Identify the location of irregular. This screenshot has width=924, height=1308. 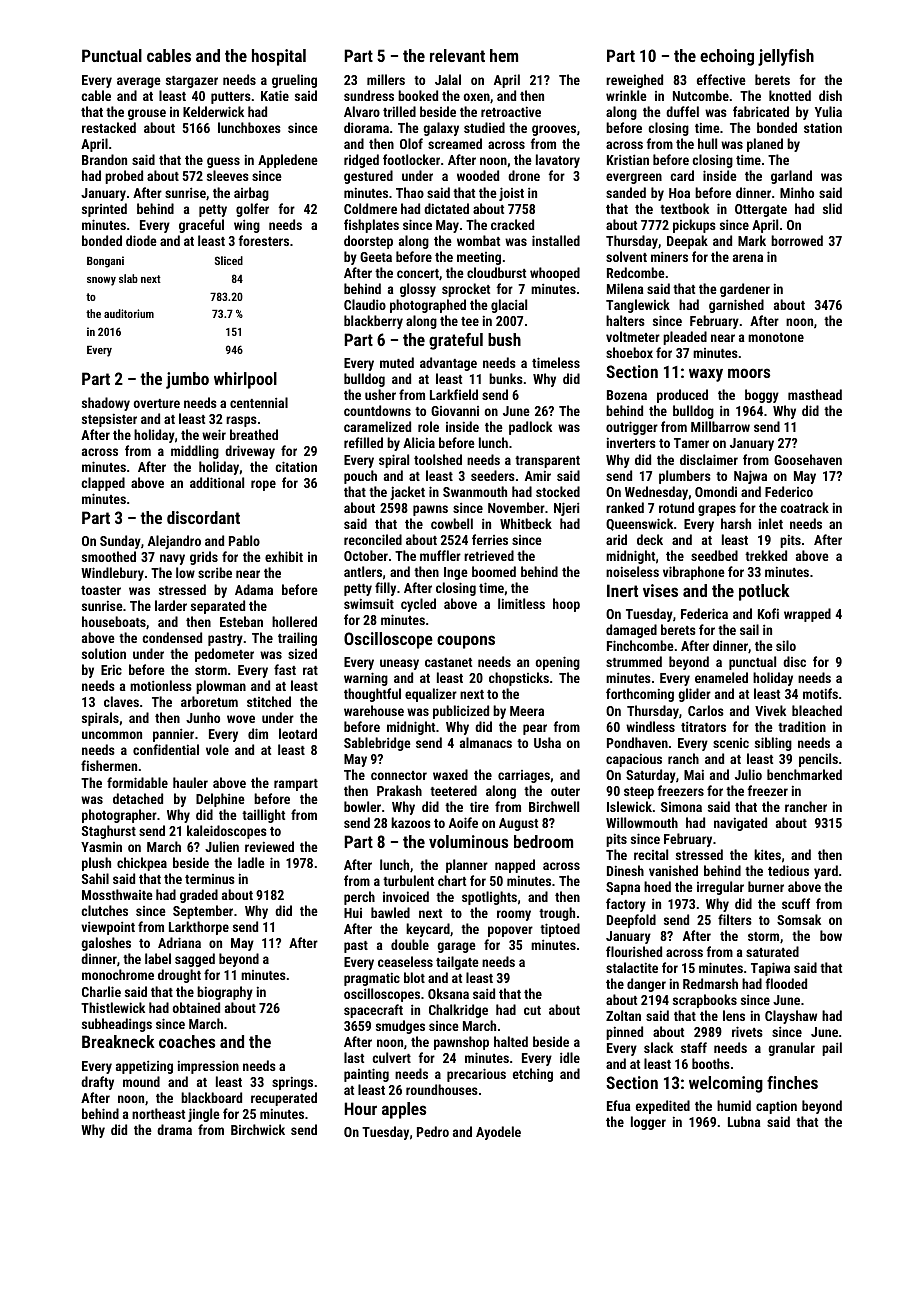
(720, 888).
